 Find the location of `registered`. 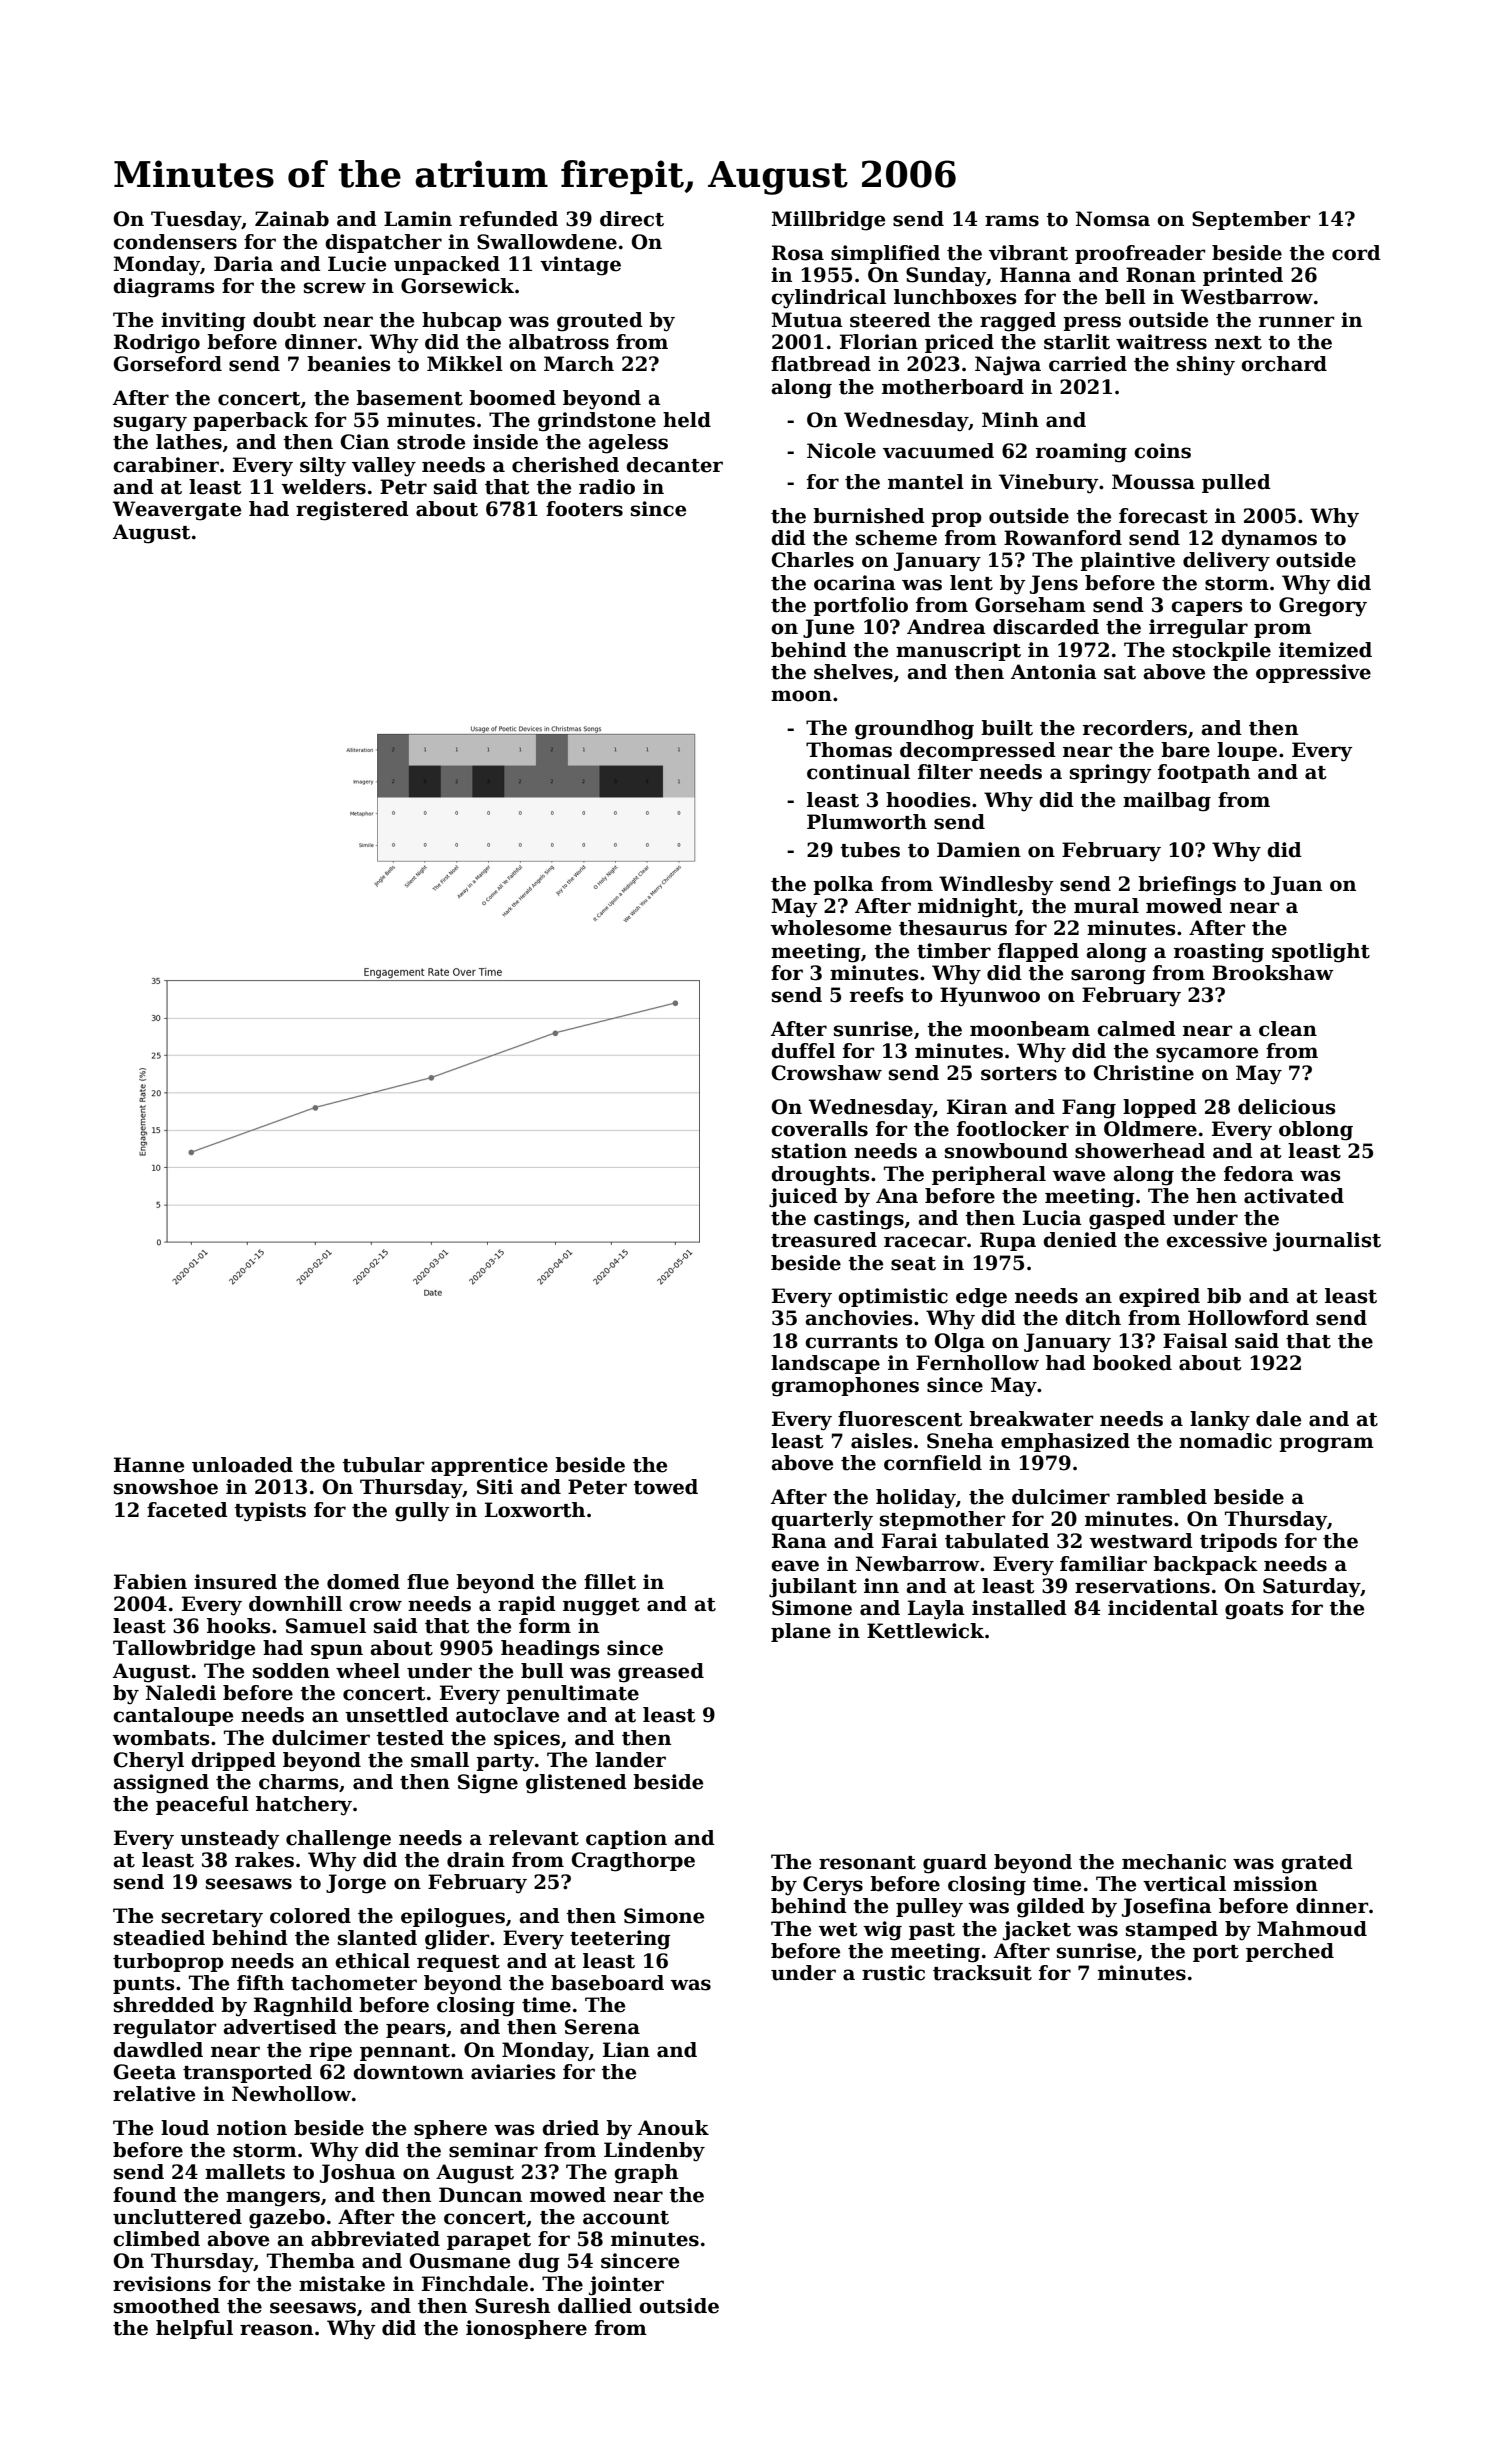

registered is located at coordinates (352, 511).
